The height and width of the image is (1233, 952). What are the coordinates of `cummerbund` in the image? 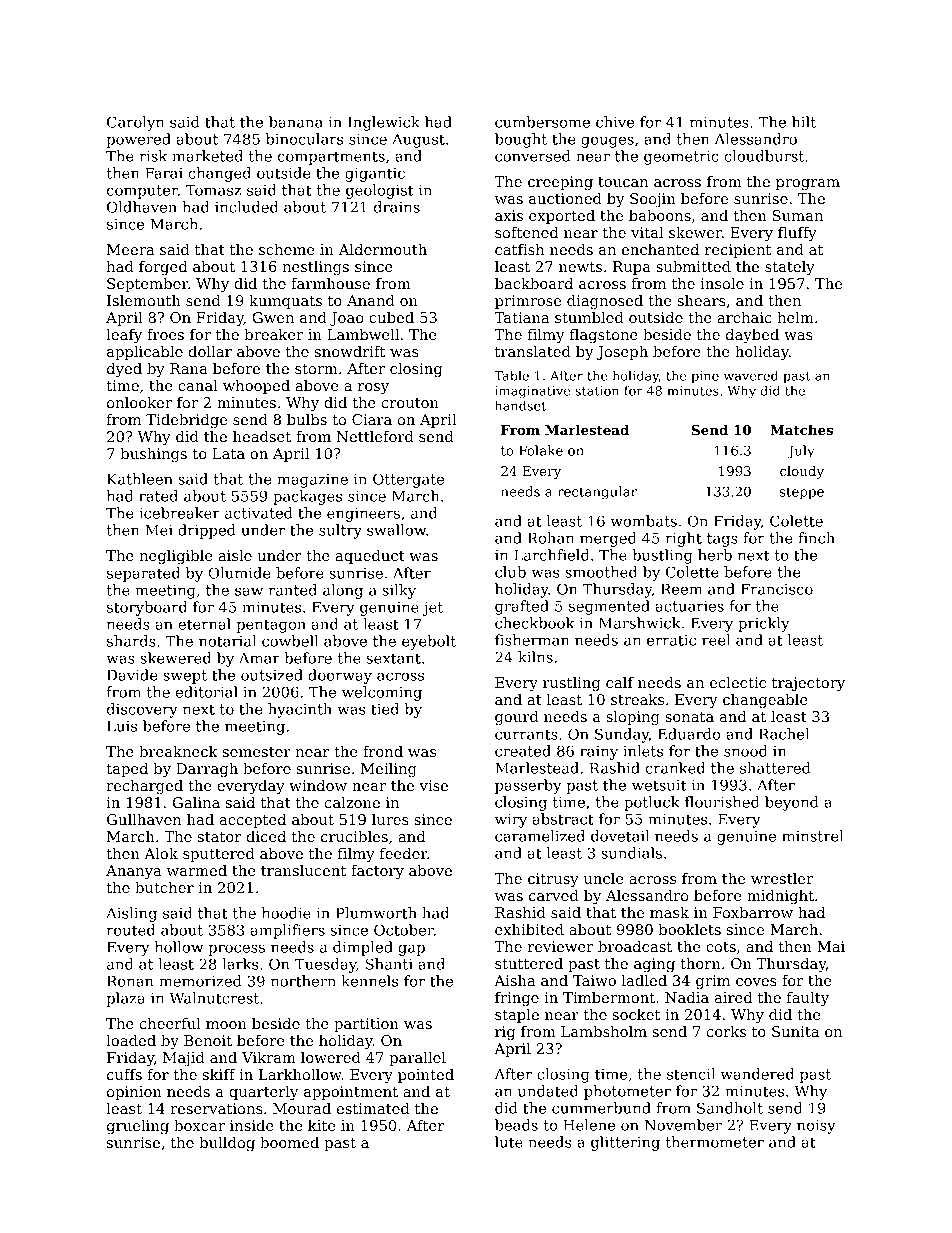 It's located at (601, 1108).
